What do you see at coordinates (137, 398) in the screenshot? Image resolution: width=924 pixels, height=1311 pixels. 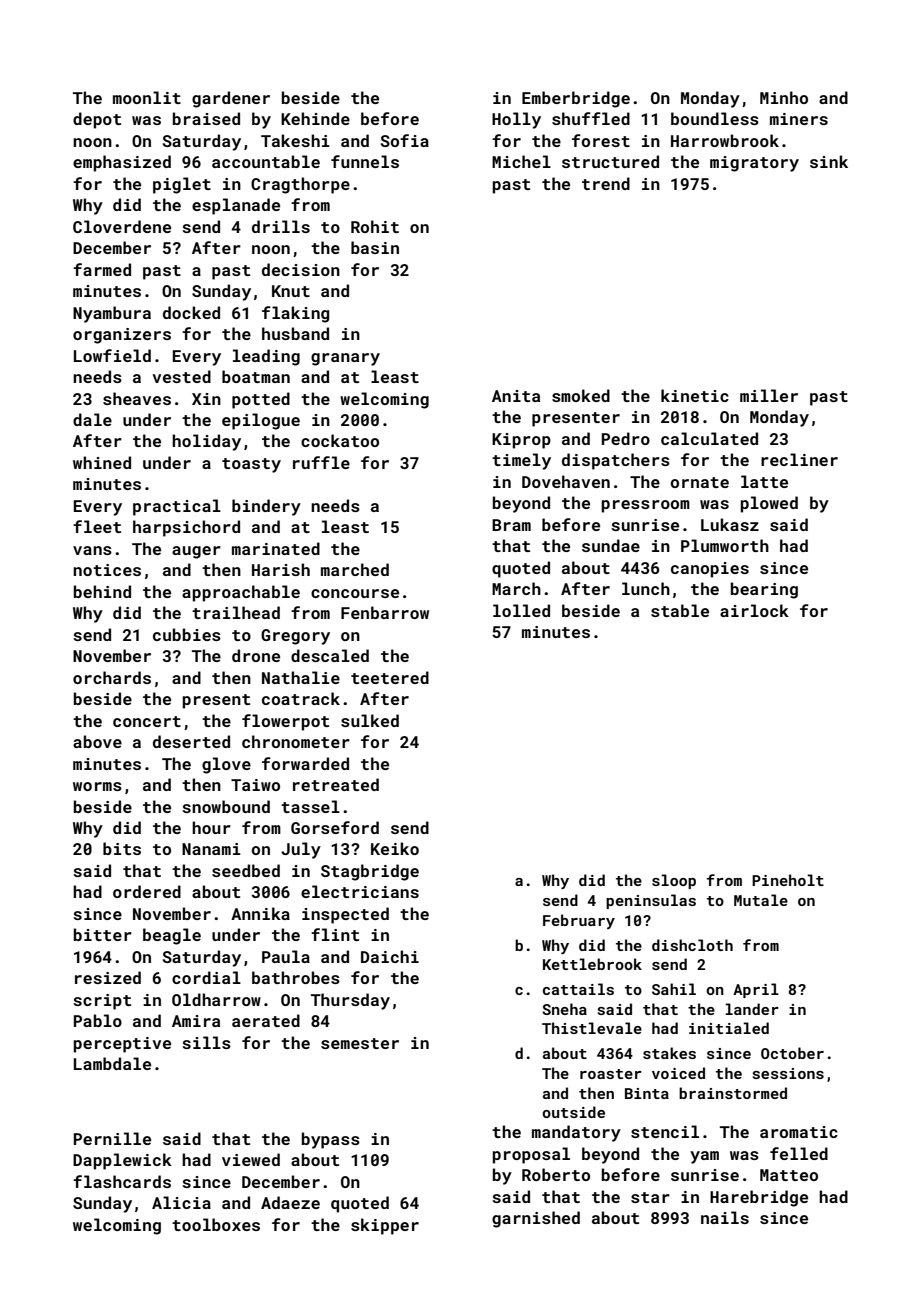 I see `sheaves` at bounding box center [137, 398].
